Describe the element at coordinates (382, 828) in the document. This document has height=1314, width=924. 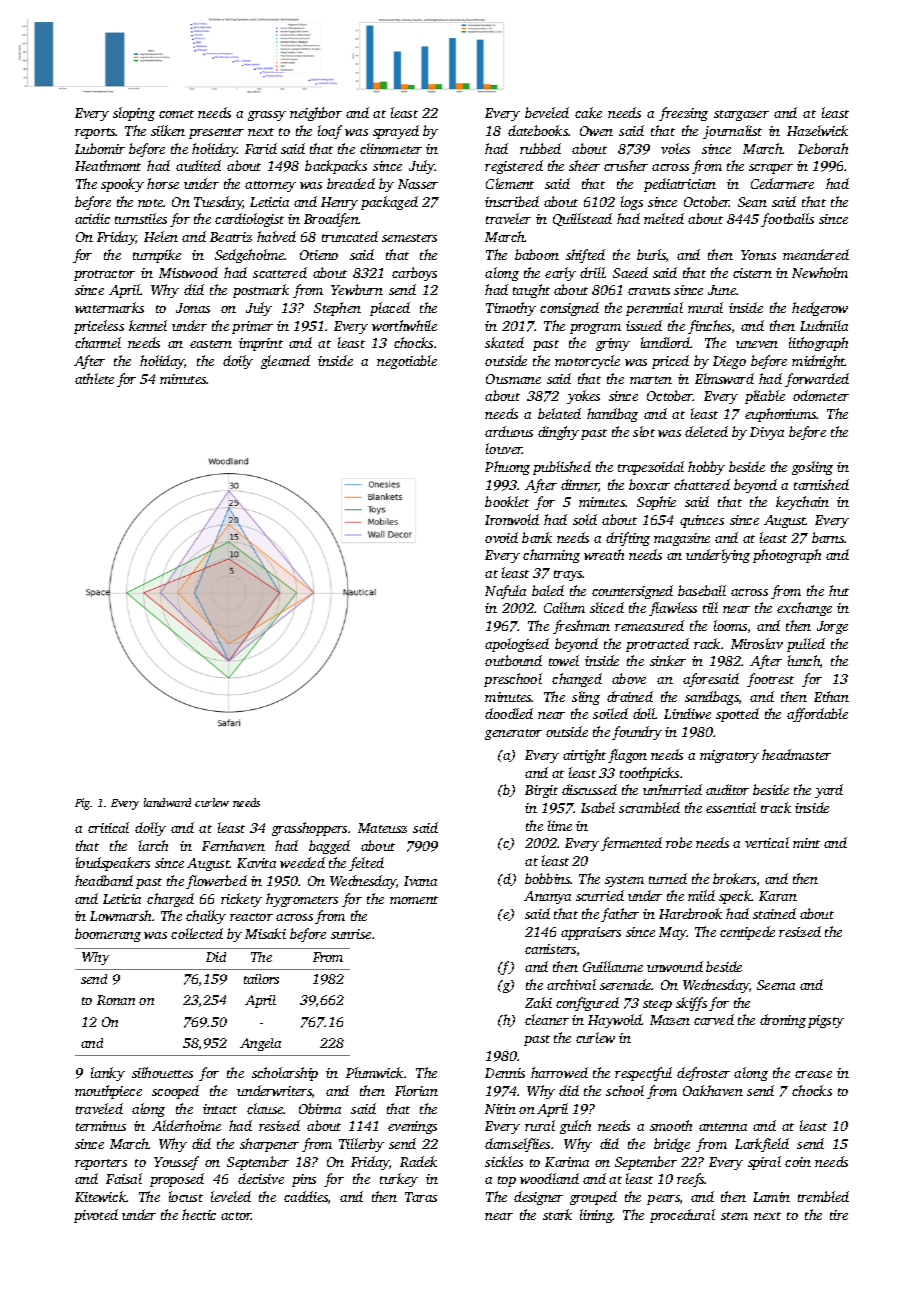
I see `Mateusz` at that location.
